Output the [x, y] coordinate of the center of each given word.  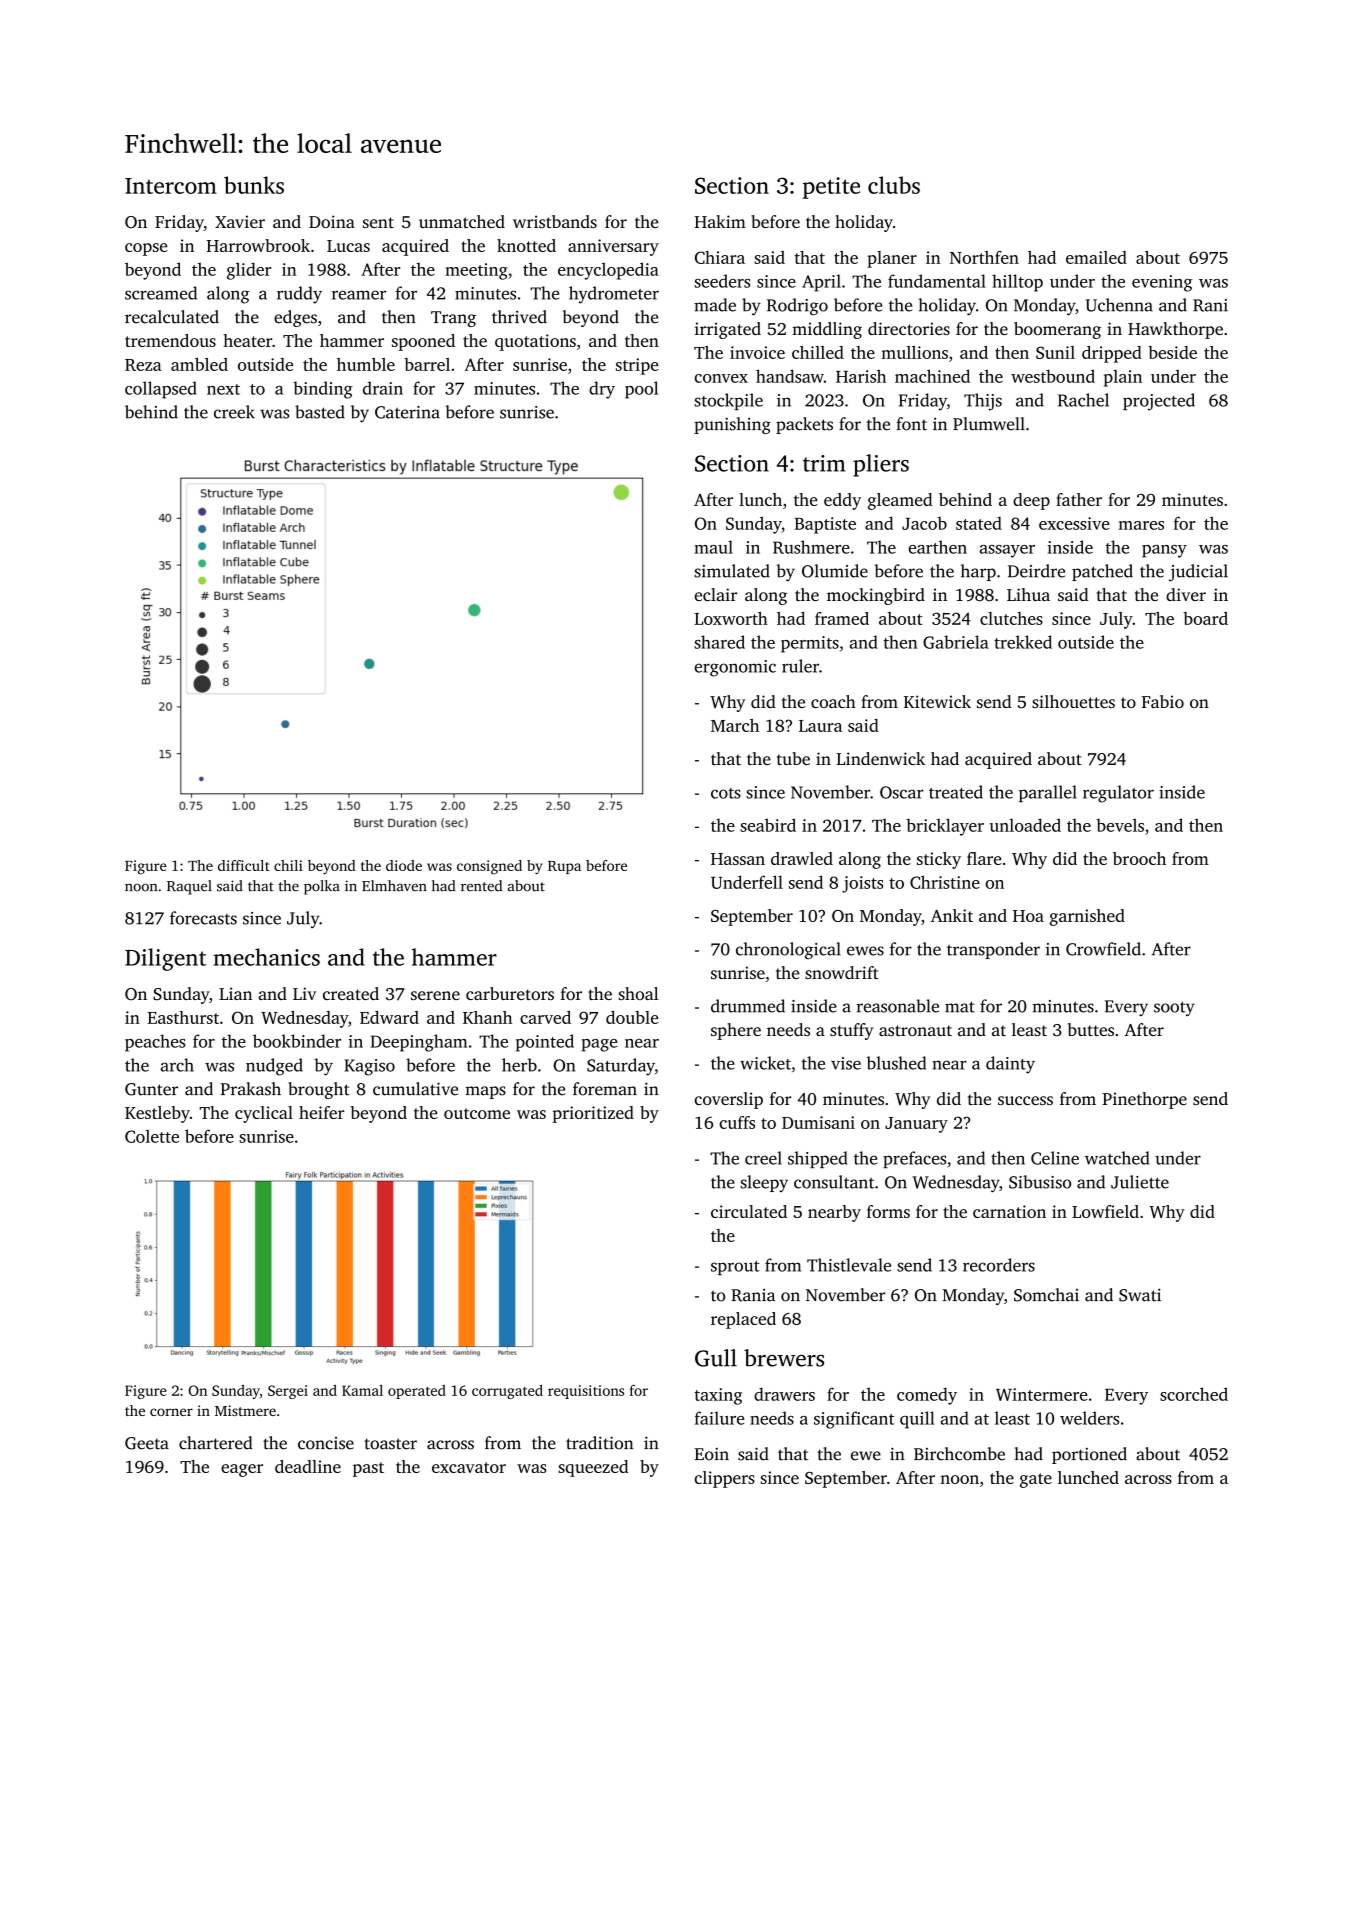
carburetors [510, 993]
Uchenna [1119, 305]
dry [602, 390]
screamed [161, 293]
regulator [1118, 794]
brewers [784, 1358]
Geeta [147, 1443]
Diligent [165, 959]
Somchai [1046, 1295]
